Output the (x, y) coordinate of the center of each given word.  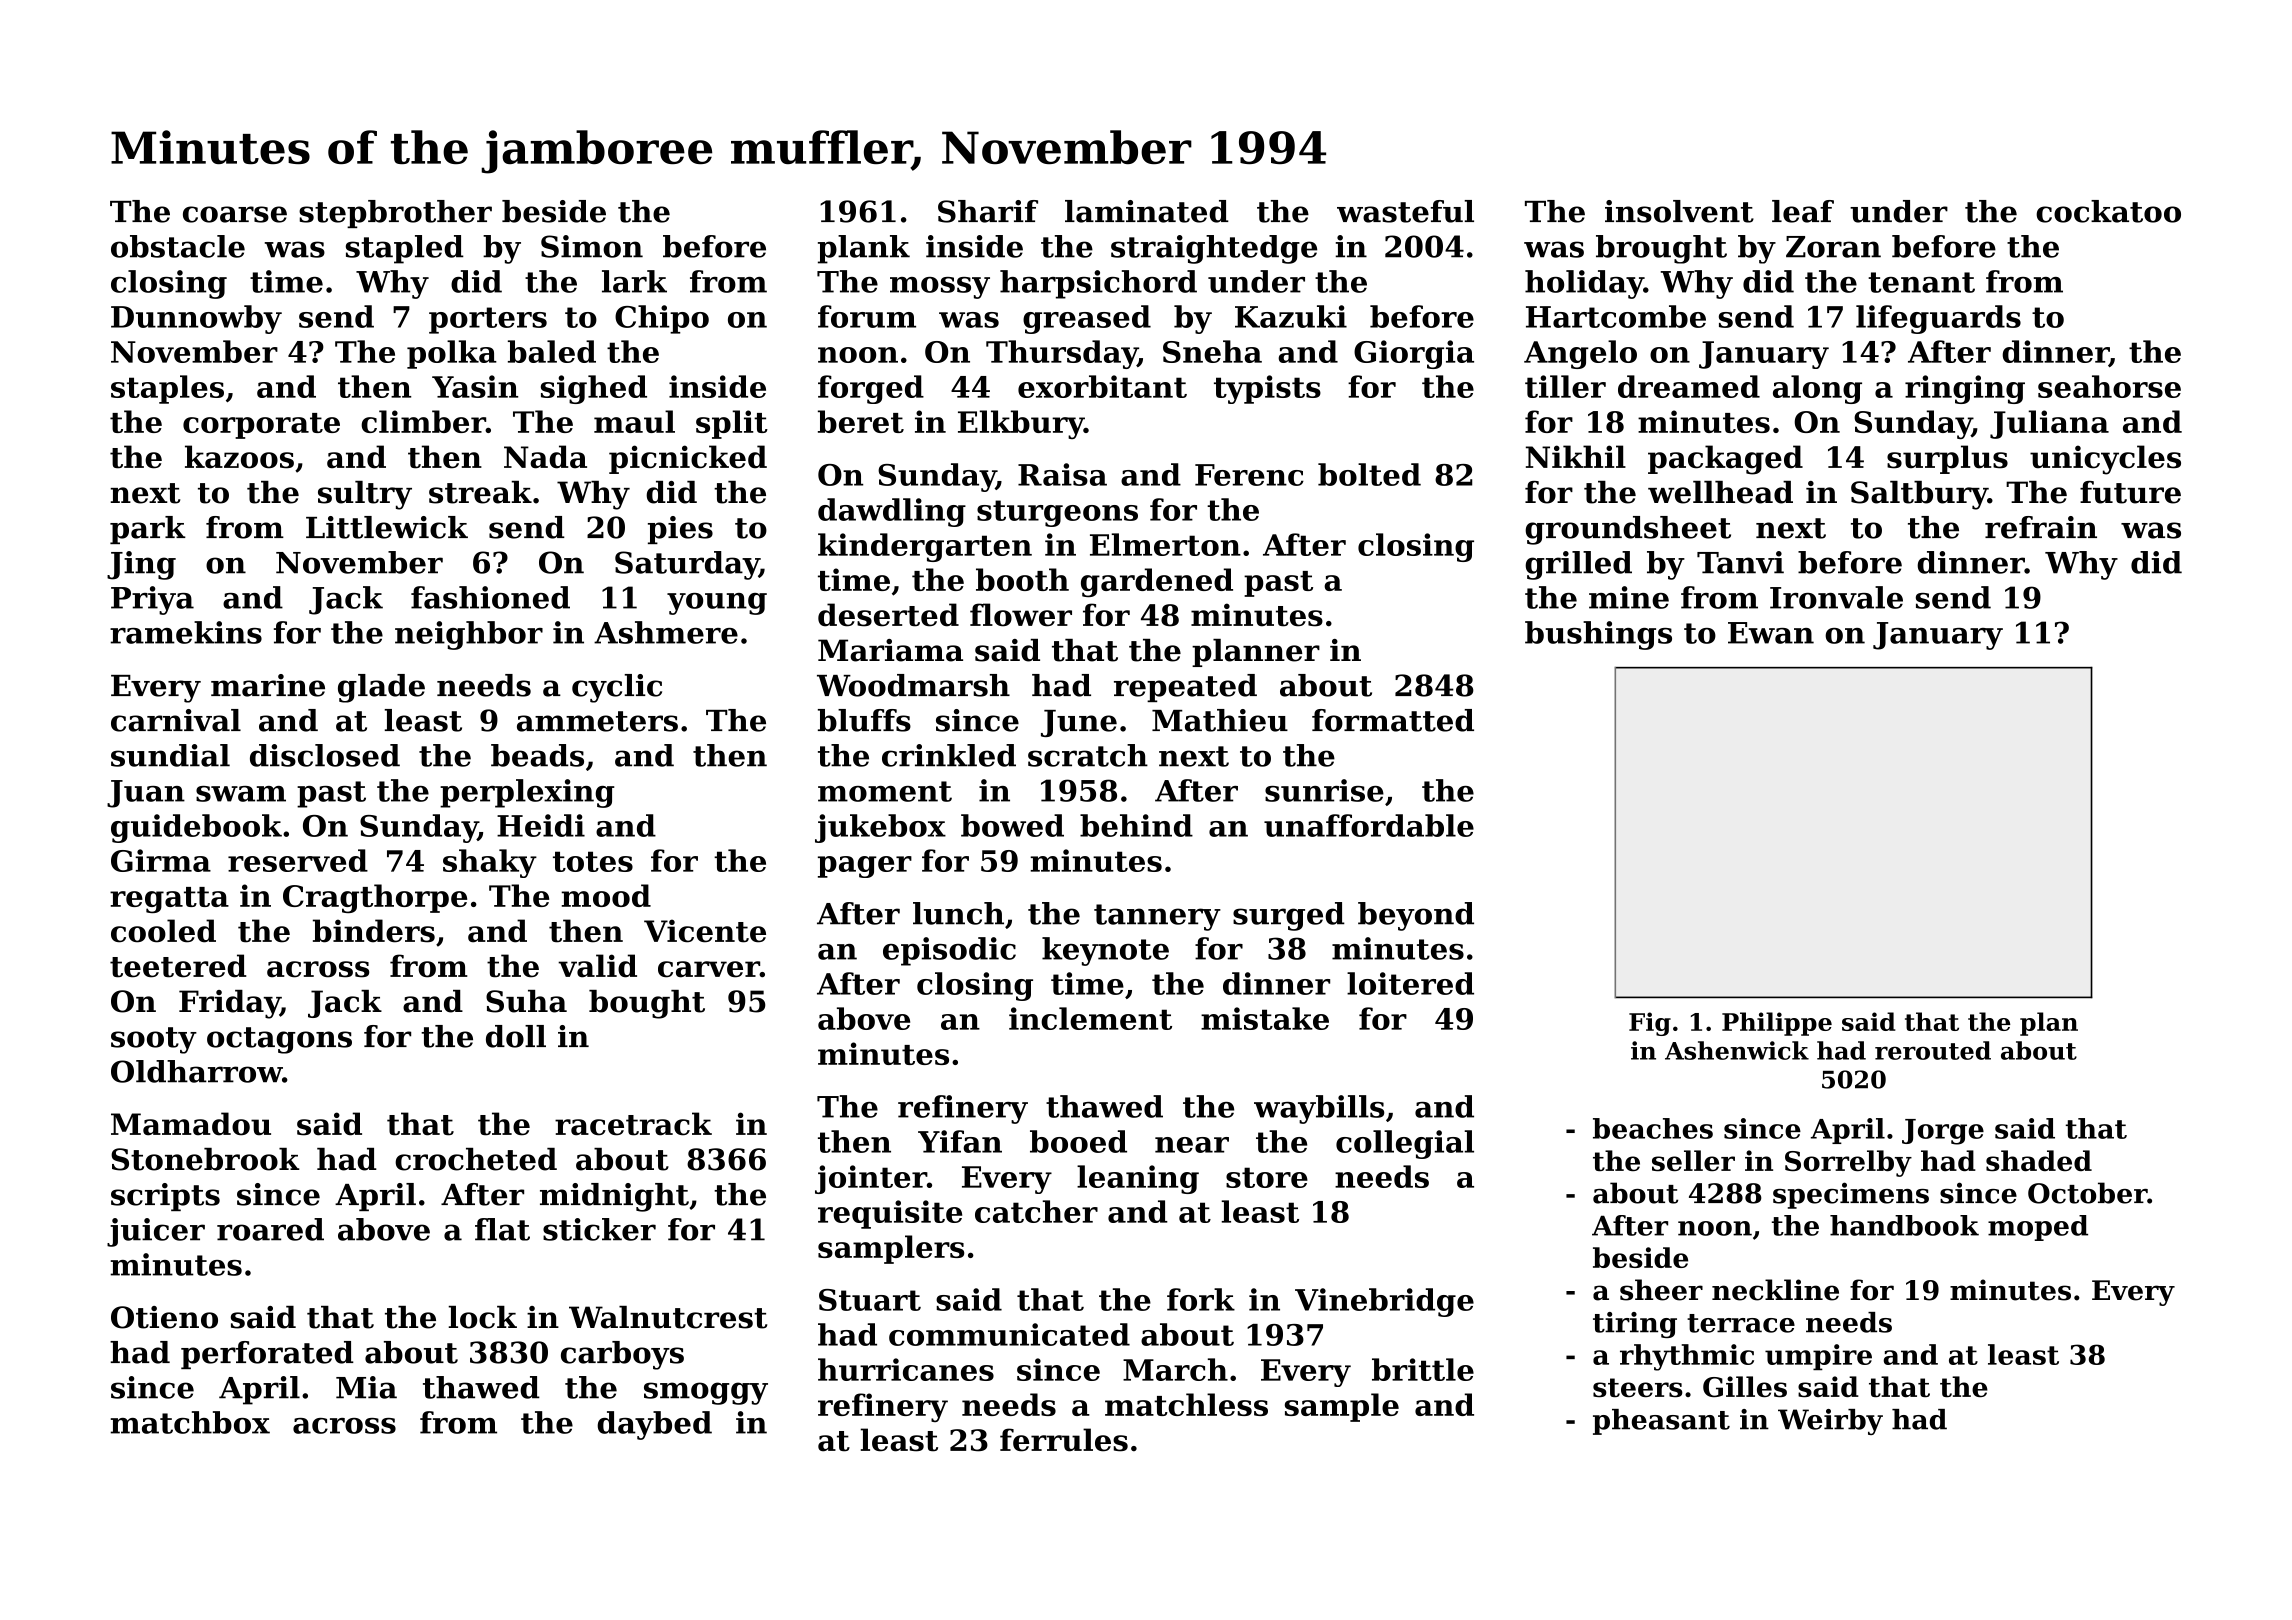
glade (381, 688)
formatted (1393, 720)
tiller (1565, 386)
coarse (235, 214)
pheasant (1661, 1422)
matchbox (190, 1422)
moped (2038, 1228)
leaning (1138, 1179)
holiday (1584, 284)
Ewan (1771, 633)
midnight (614, 1197)
